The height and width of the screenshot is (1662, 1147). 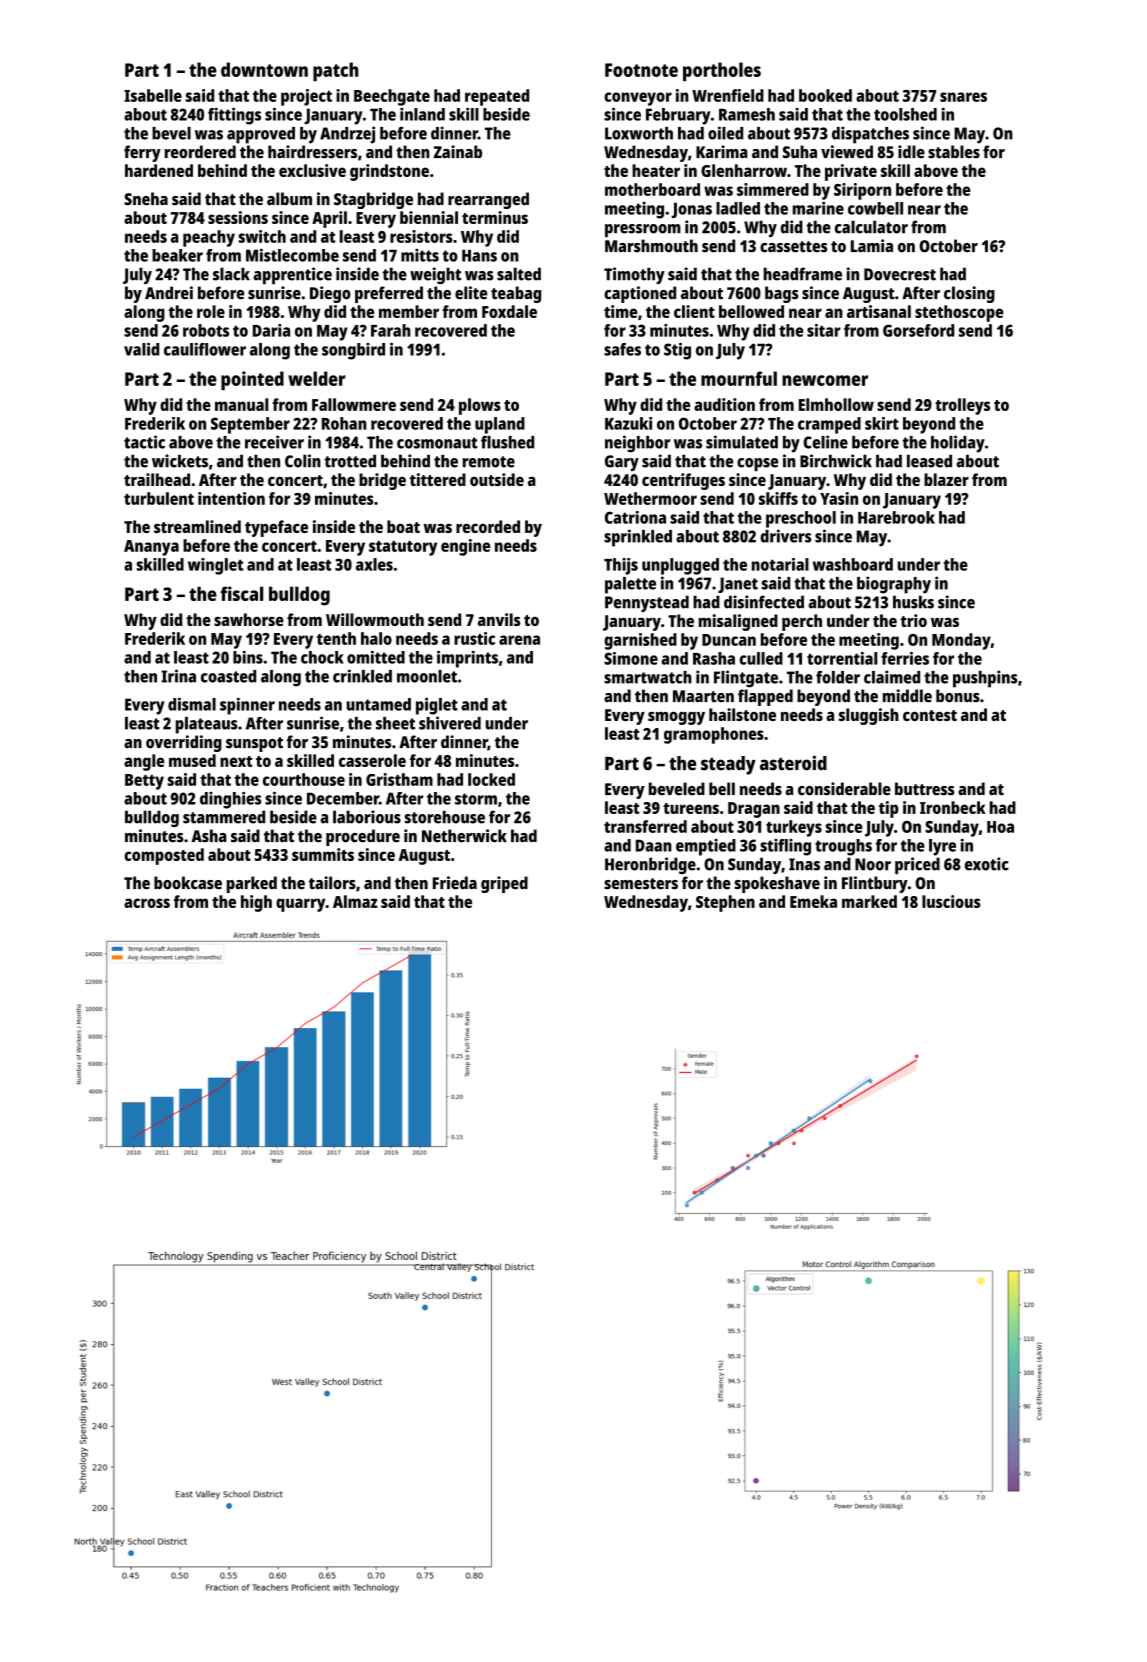 I want to click on Almaz, so click(x=355, y=901).
